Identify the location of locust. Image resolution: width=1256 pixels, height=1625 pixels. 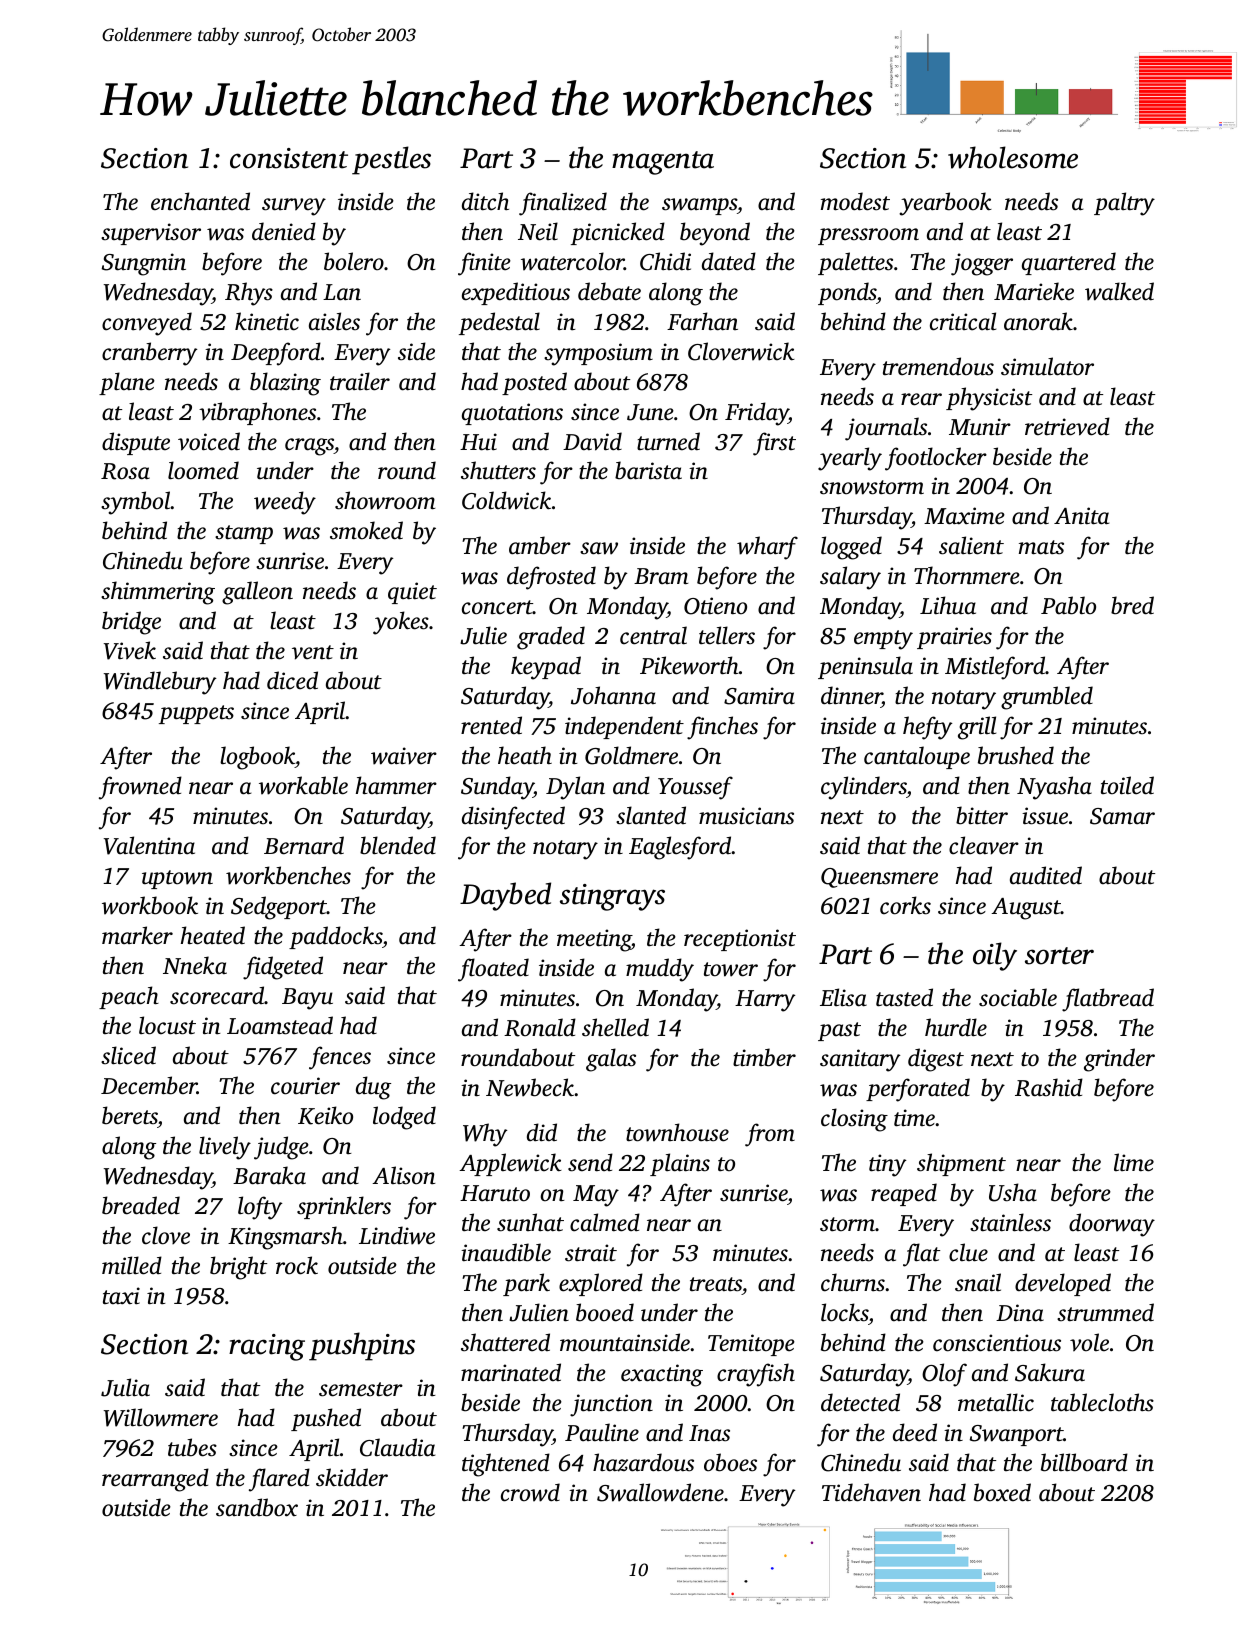
(167, 1025).
